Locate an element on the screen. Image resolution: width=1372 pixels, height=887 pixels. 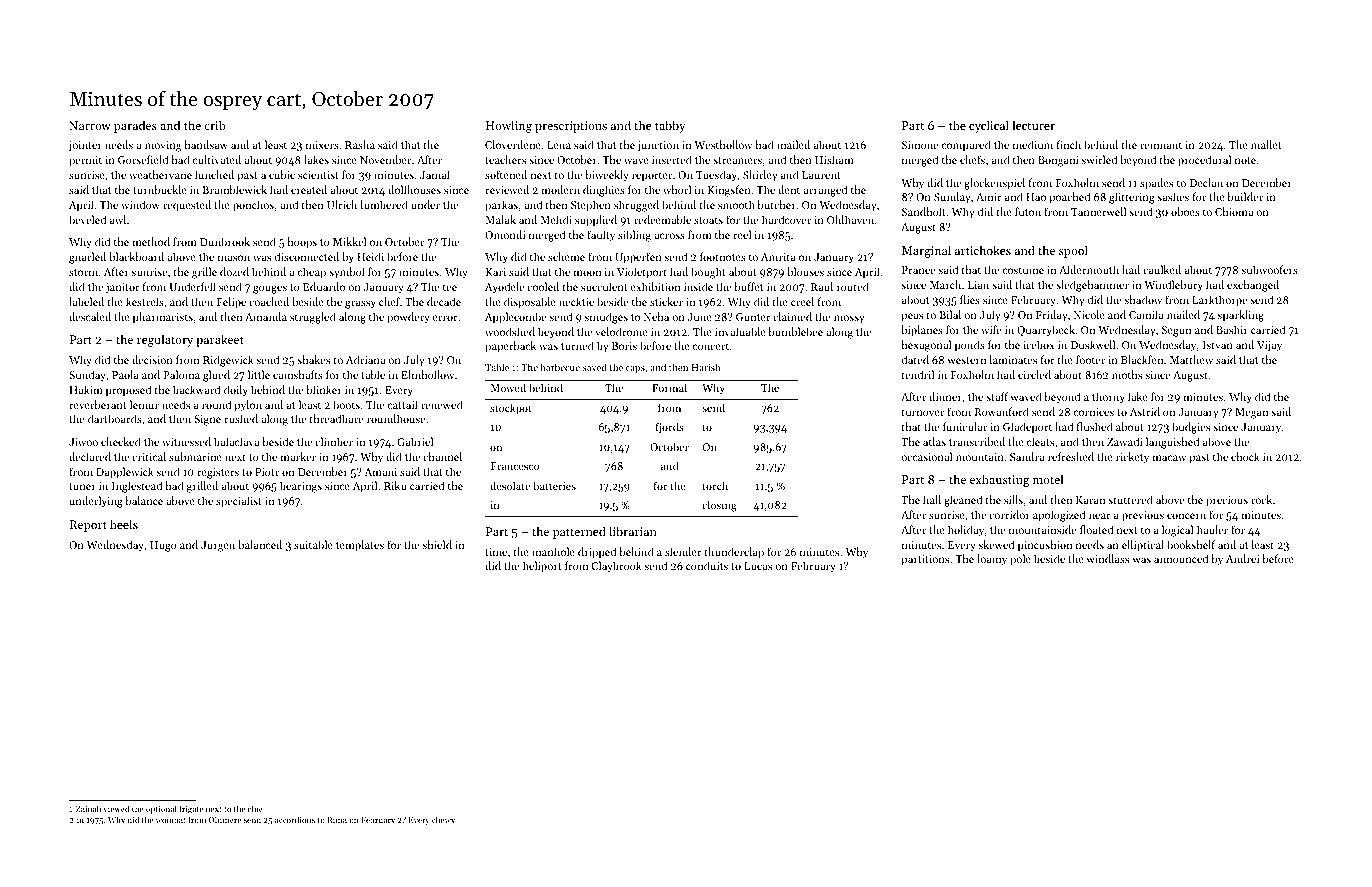
Istvan is located at coordinates (1218, 345).
